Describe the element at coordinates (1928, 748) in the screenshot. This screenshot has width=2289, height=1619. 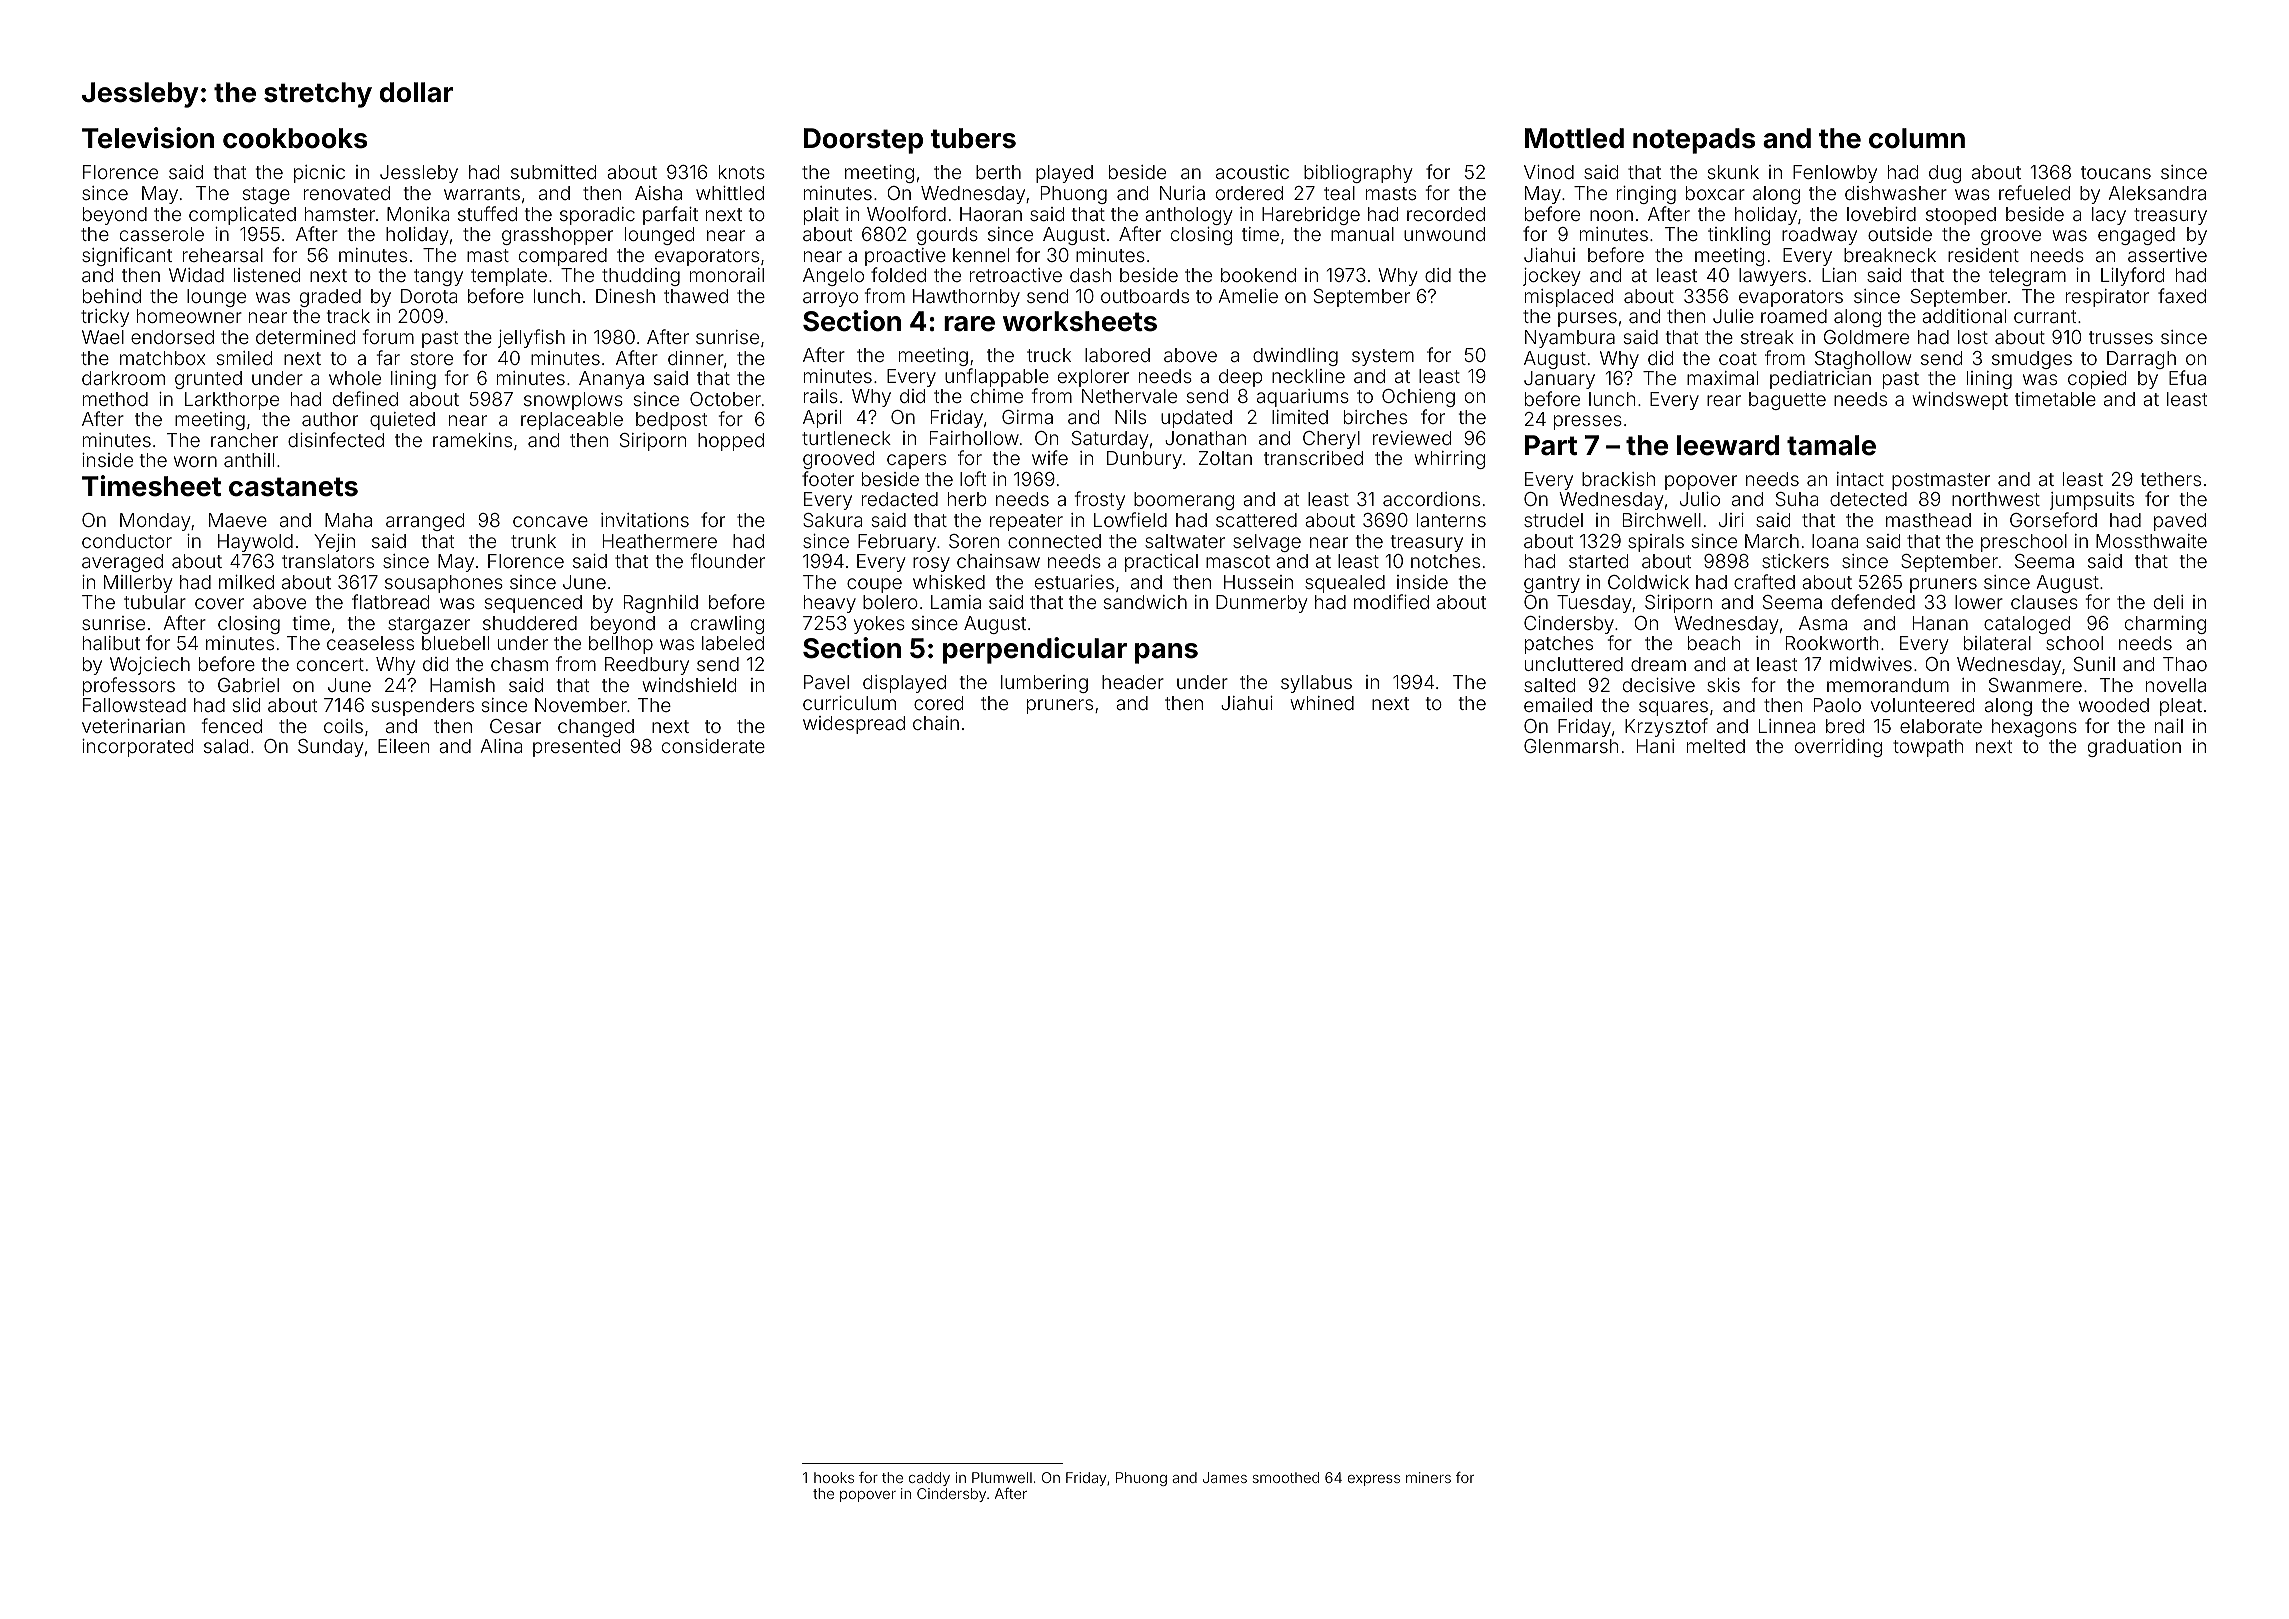
I see `towpath` at that location.
